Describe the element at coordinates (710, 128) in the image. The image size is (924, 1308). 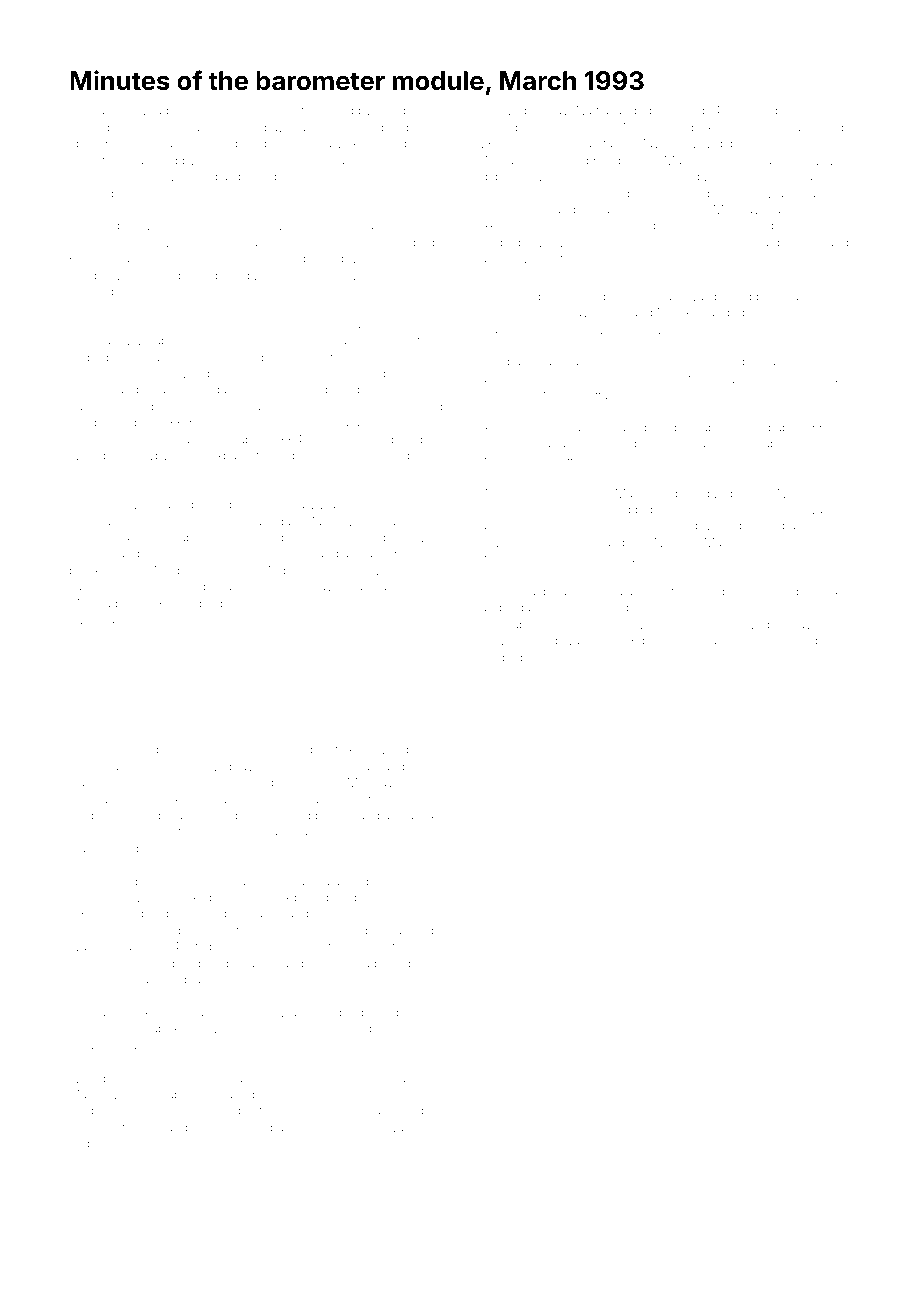
I see `pickup` at that location.
